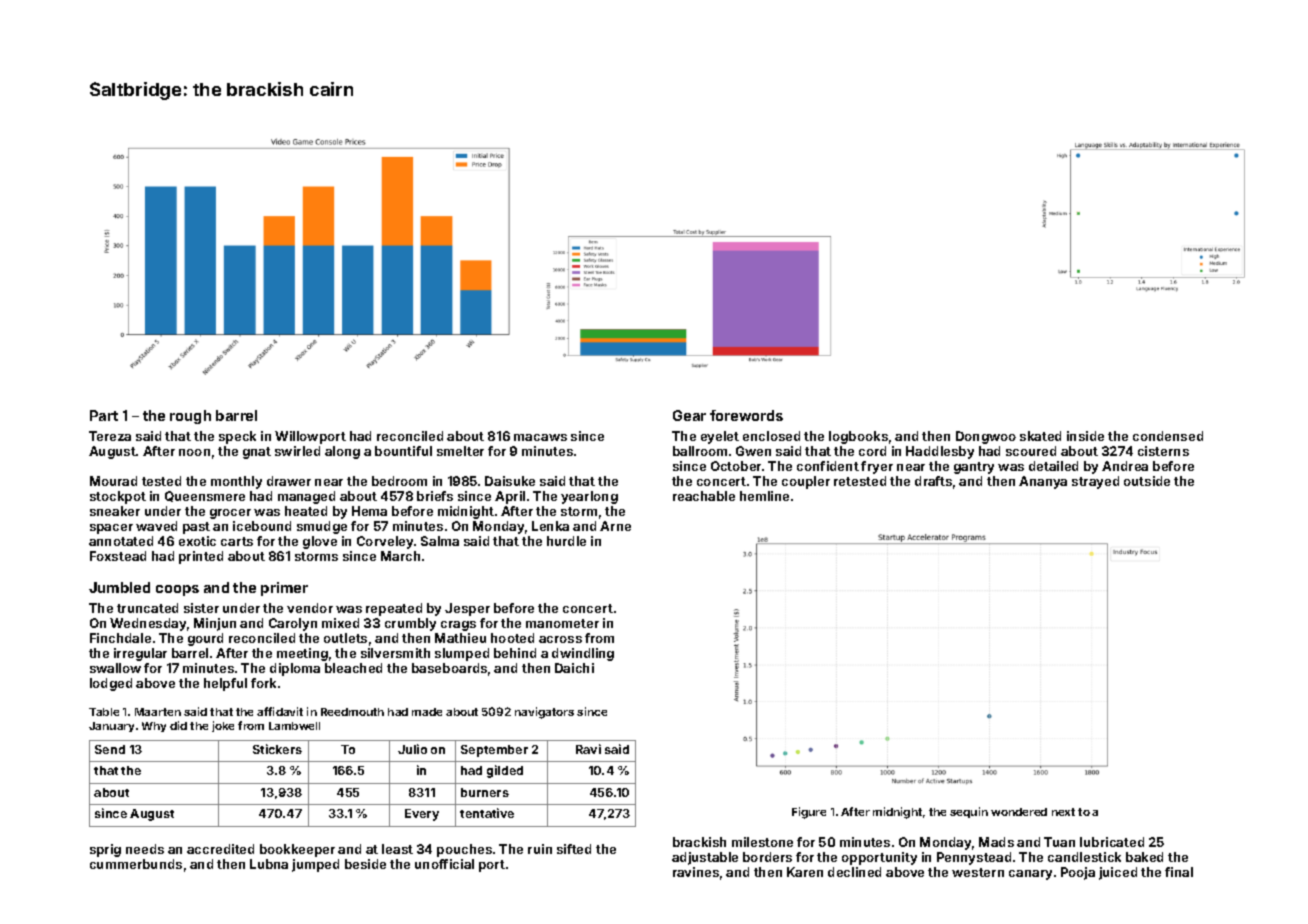 This document has height=924, width=1308. Describe the element at coordinates (978, 872) in the document. I see `western` at that location.
